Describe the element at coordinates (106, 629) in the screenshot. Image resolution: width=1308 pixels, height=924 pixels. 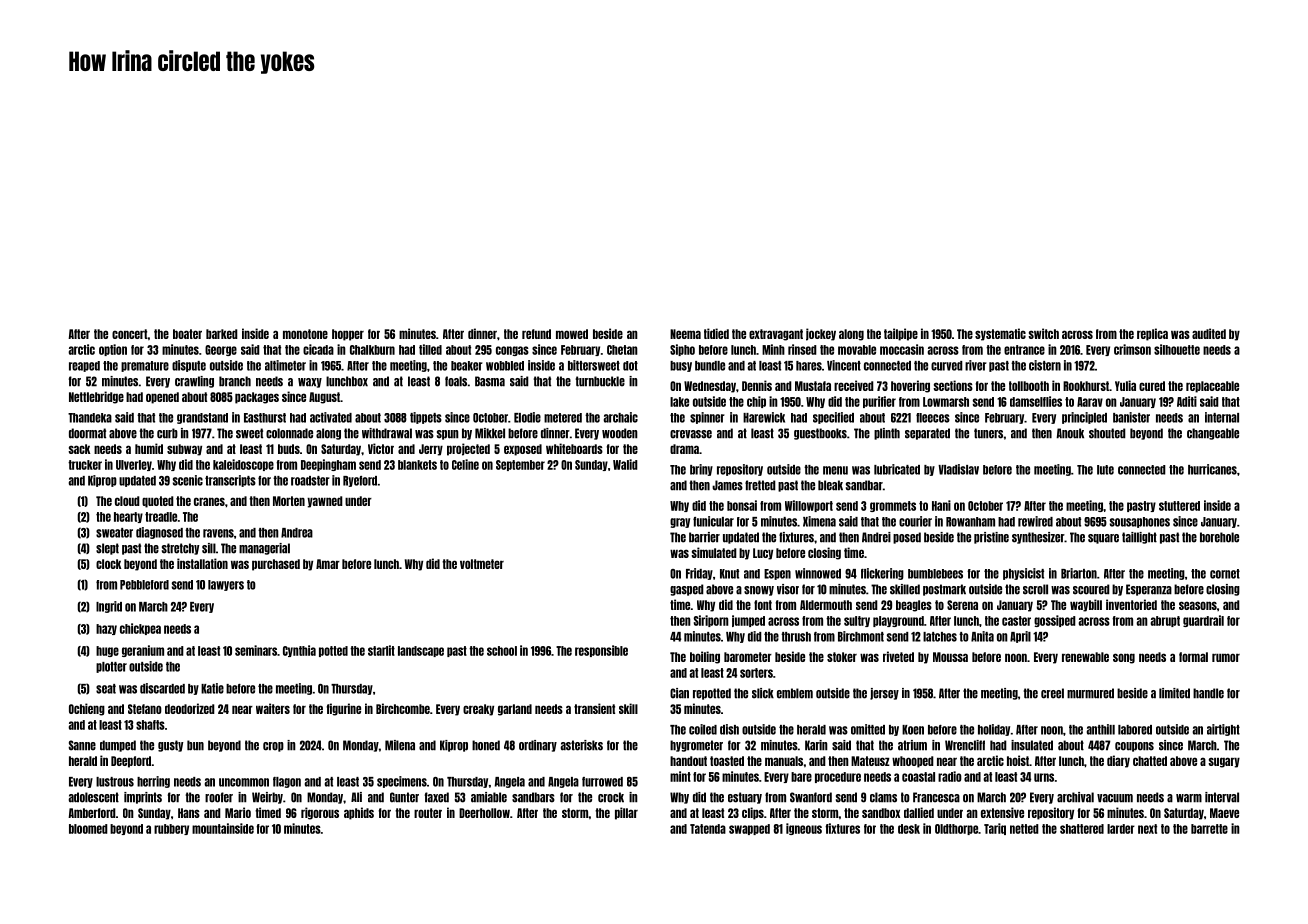
I see `hazy` at that location.
